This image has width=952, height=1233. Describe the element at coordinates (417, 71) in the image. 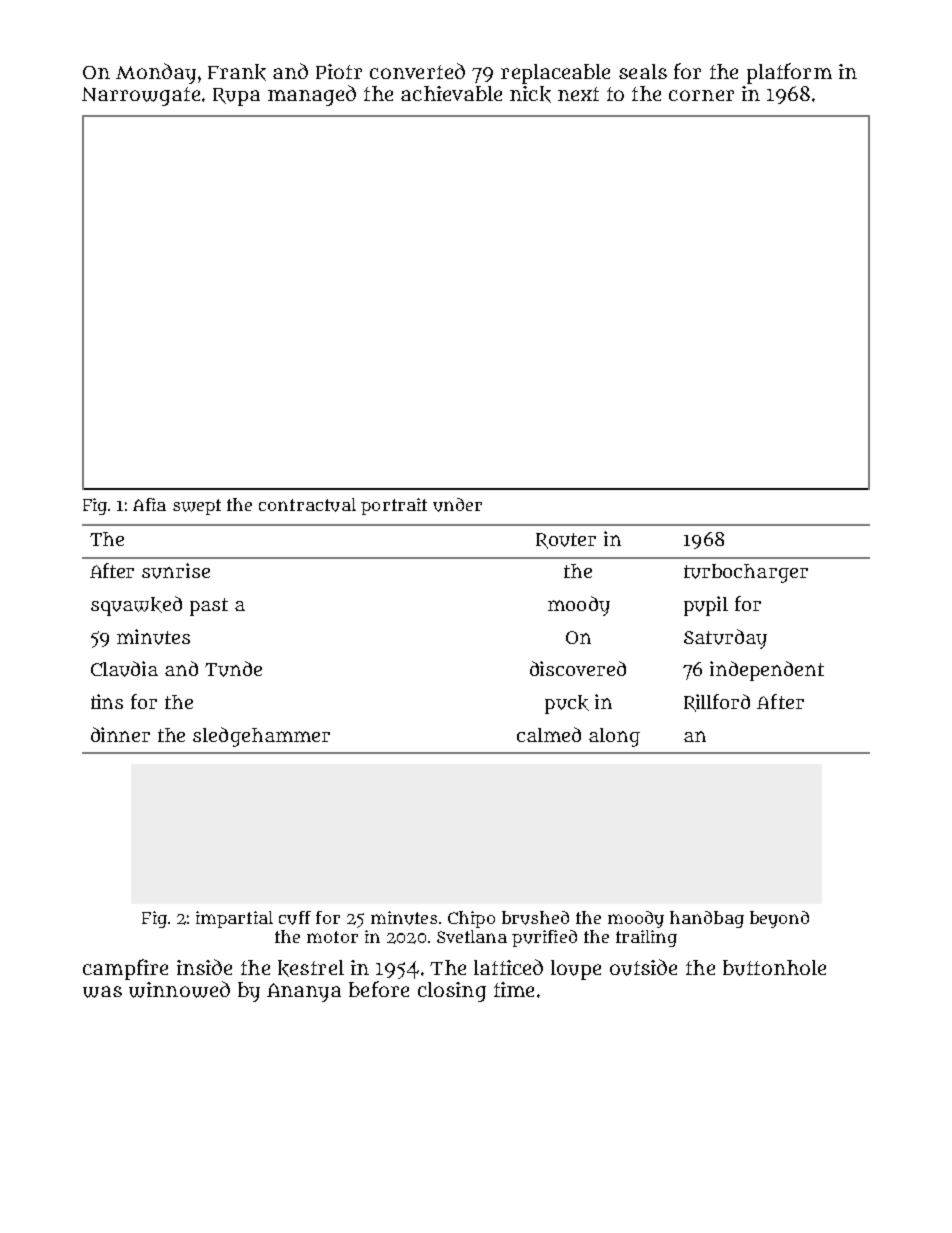

I see `converted` at that location.
